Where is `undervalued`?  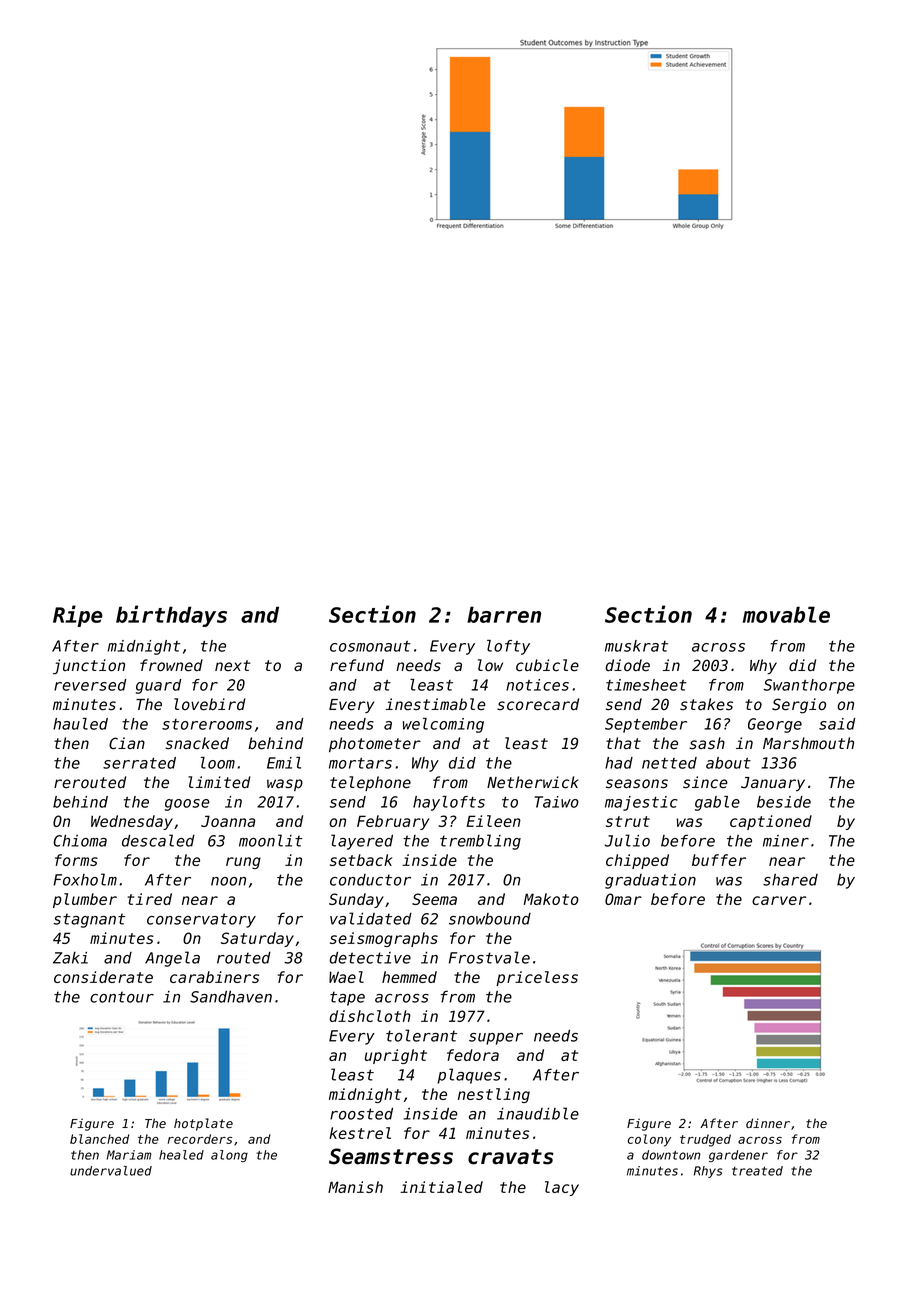 undervalued is located at coordinates (111, 1171).
